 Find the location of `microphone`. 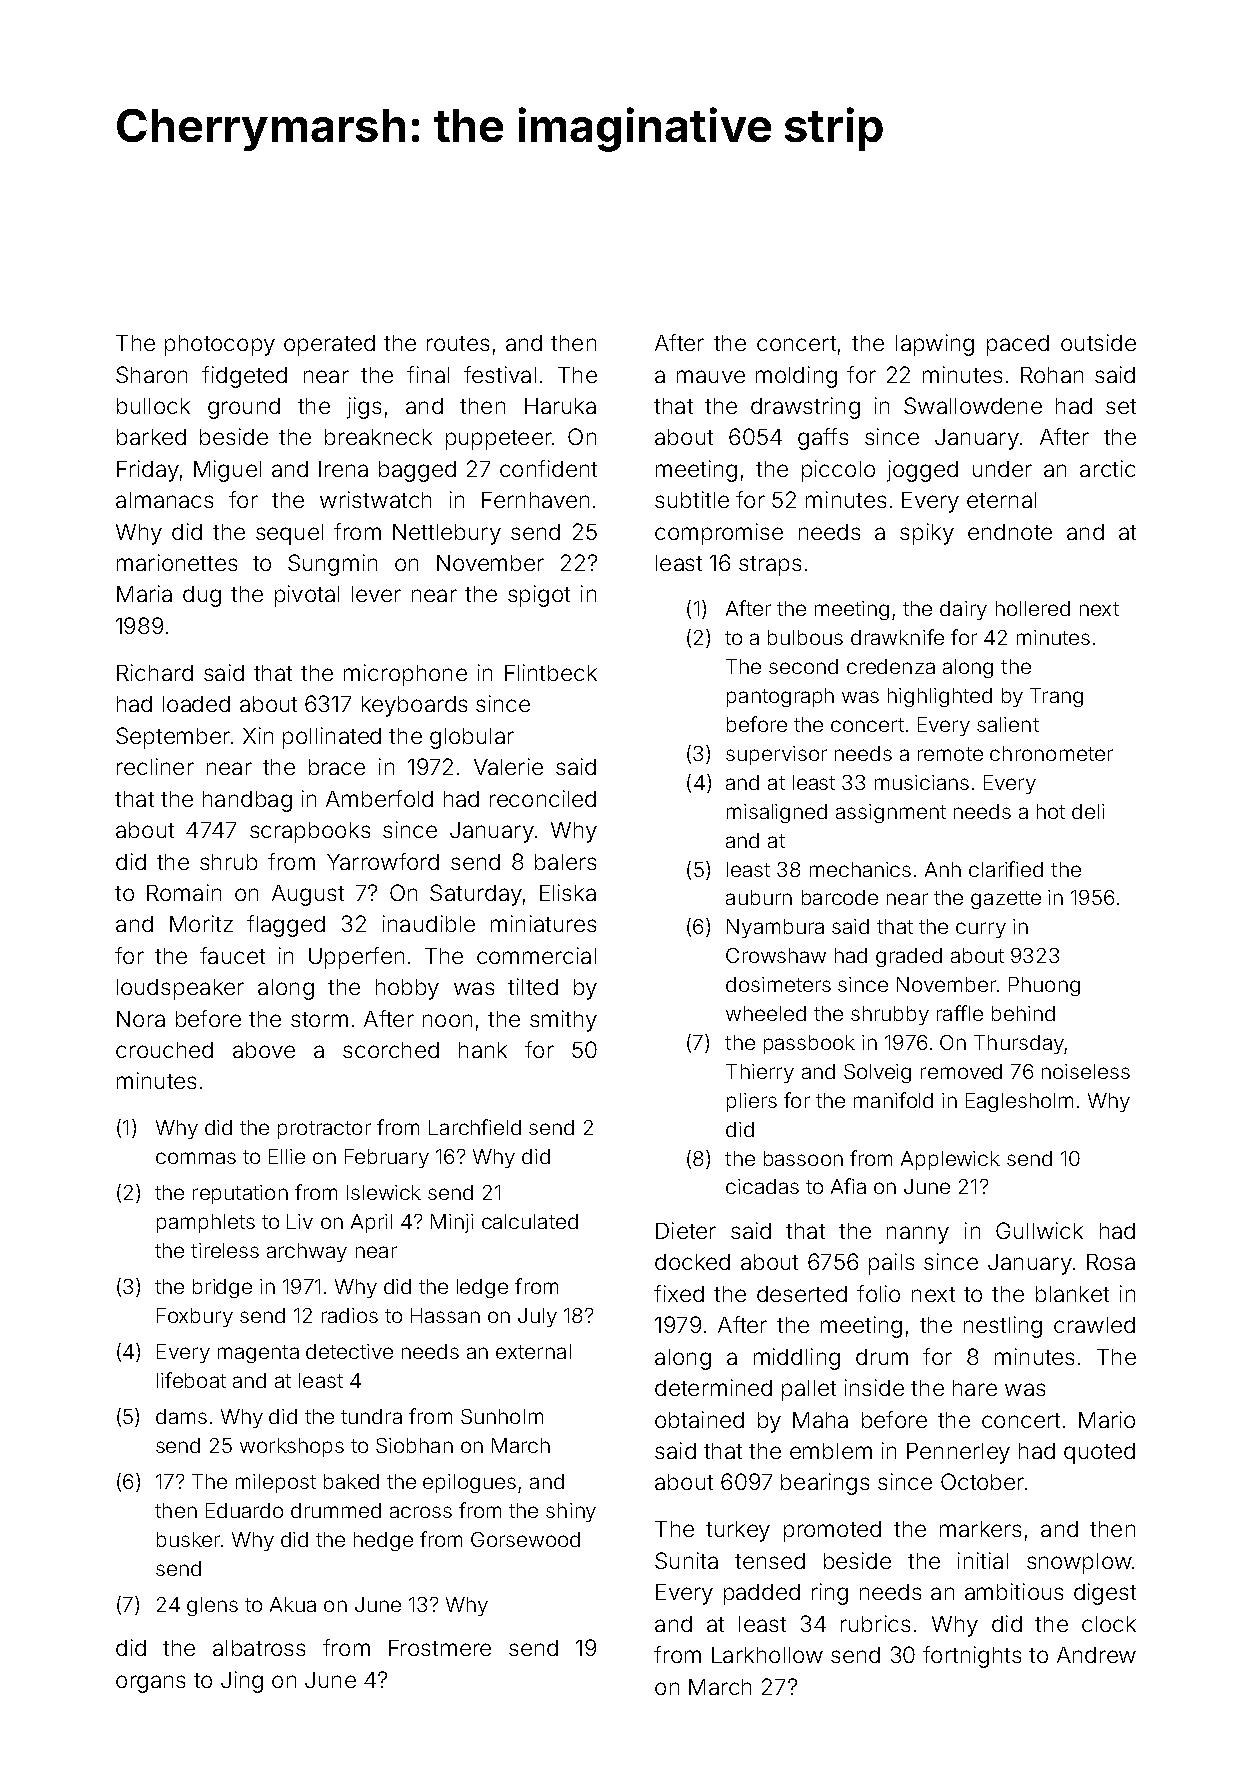

microphone is located at coordinates (405, 675).
